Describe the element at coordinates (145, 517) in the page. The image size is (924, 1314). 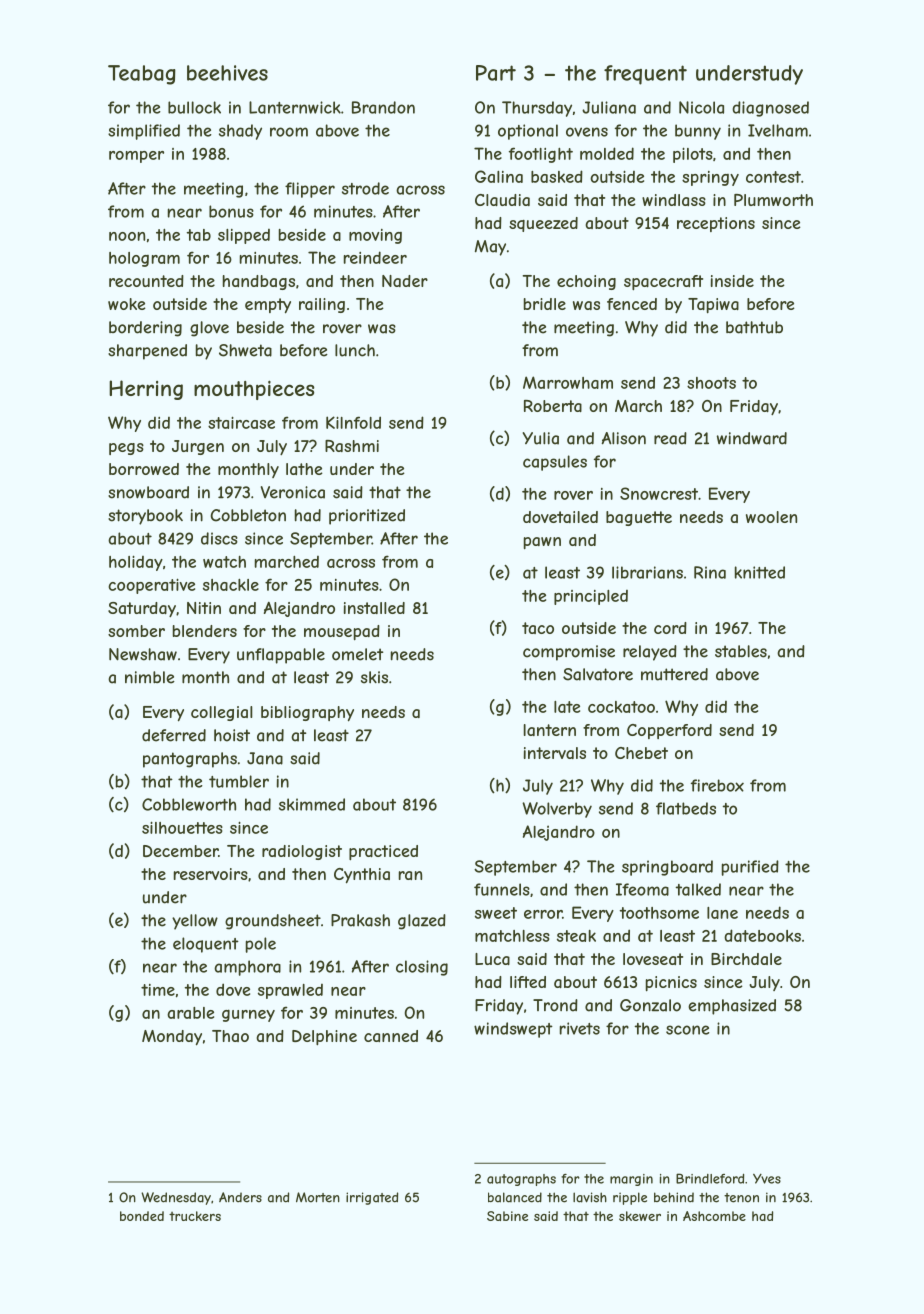
I see `storybook` at that location.
